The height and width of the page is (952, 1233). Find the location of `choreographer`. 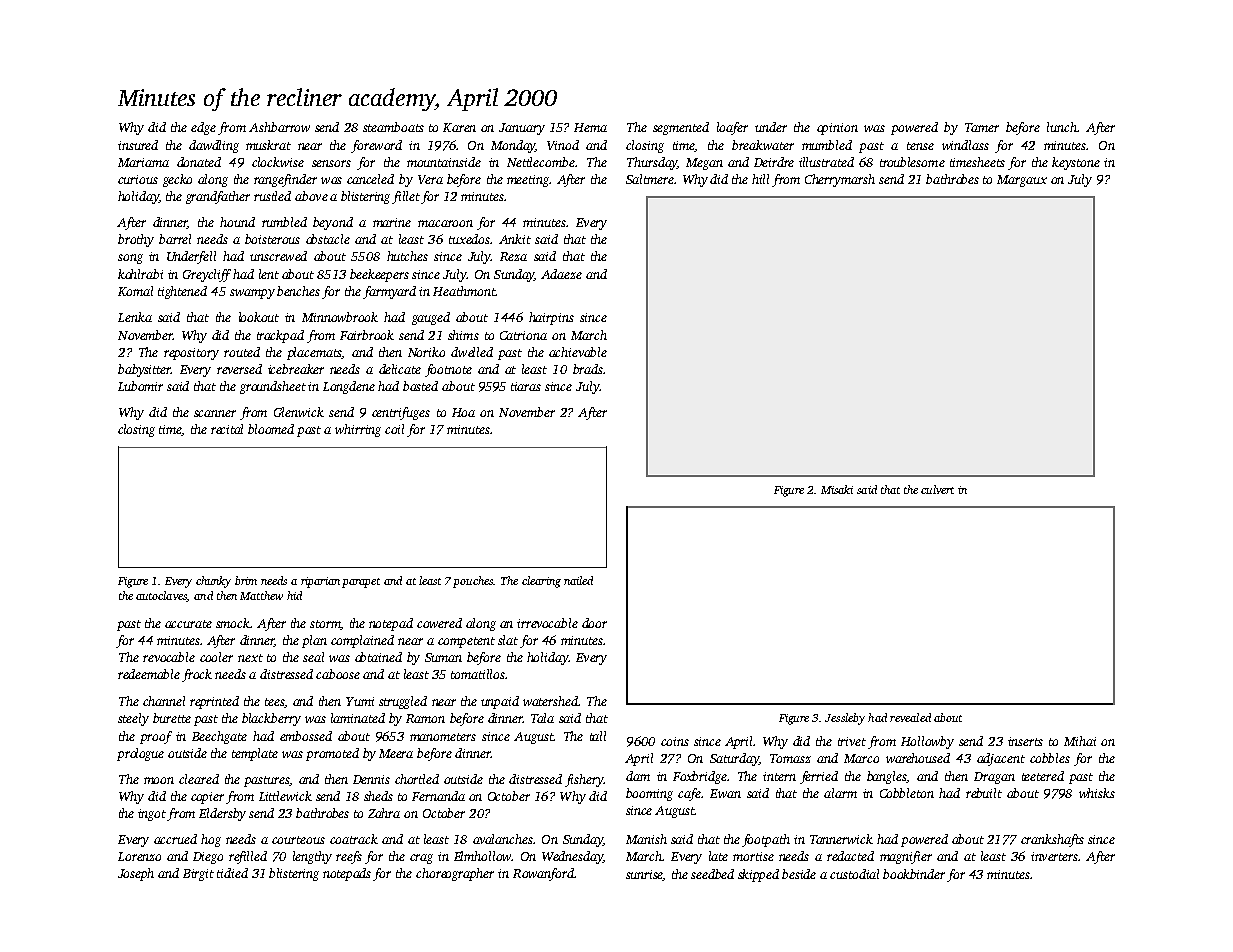

choreographer is located at coordinates (455, 874).
